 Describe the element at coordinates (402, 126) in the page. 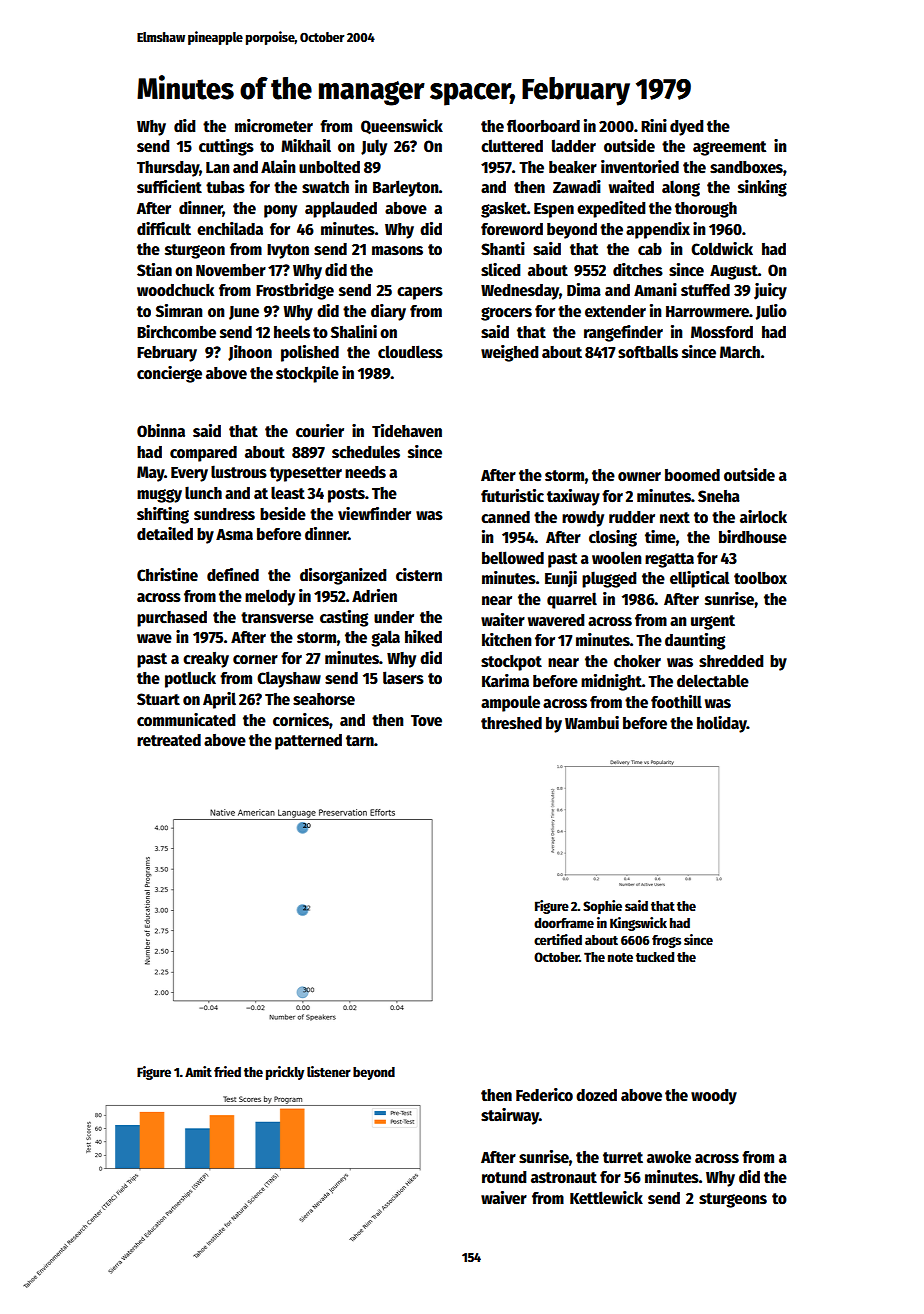

I see `Queenswick` at that location.
